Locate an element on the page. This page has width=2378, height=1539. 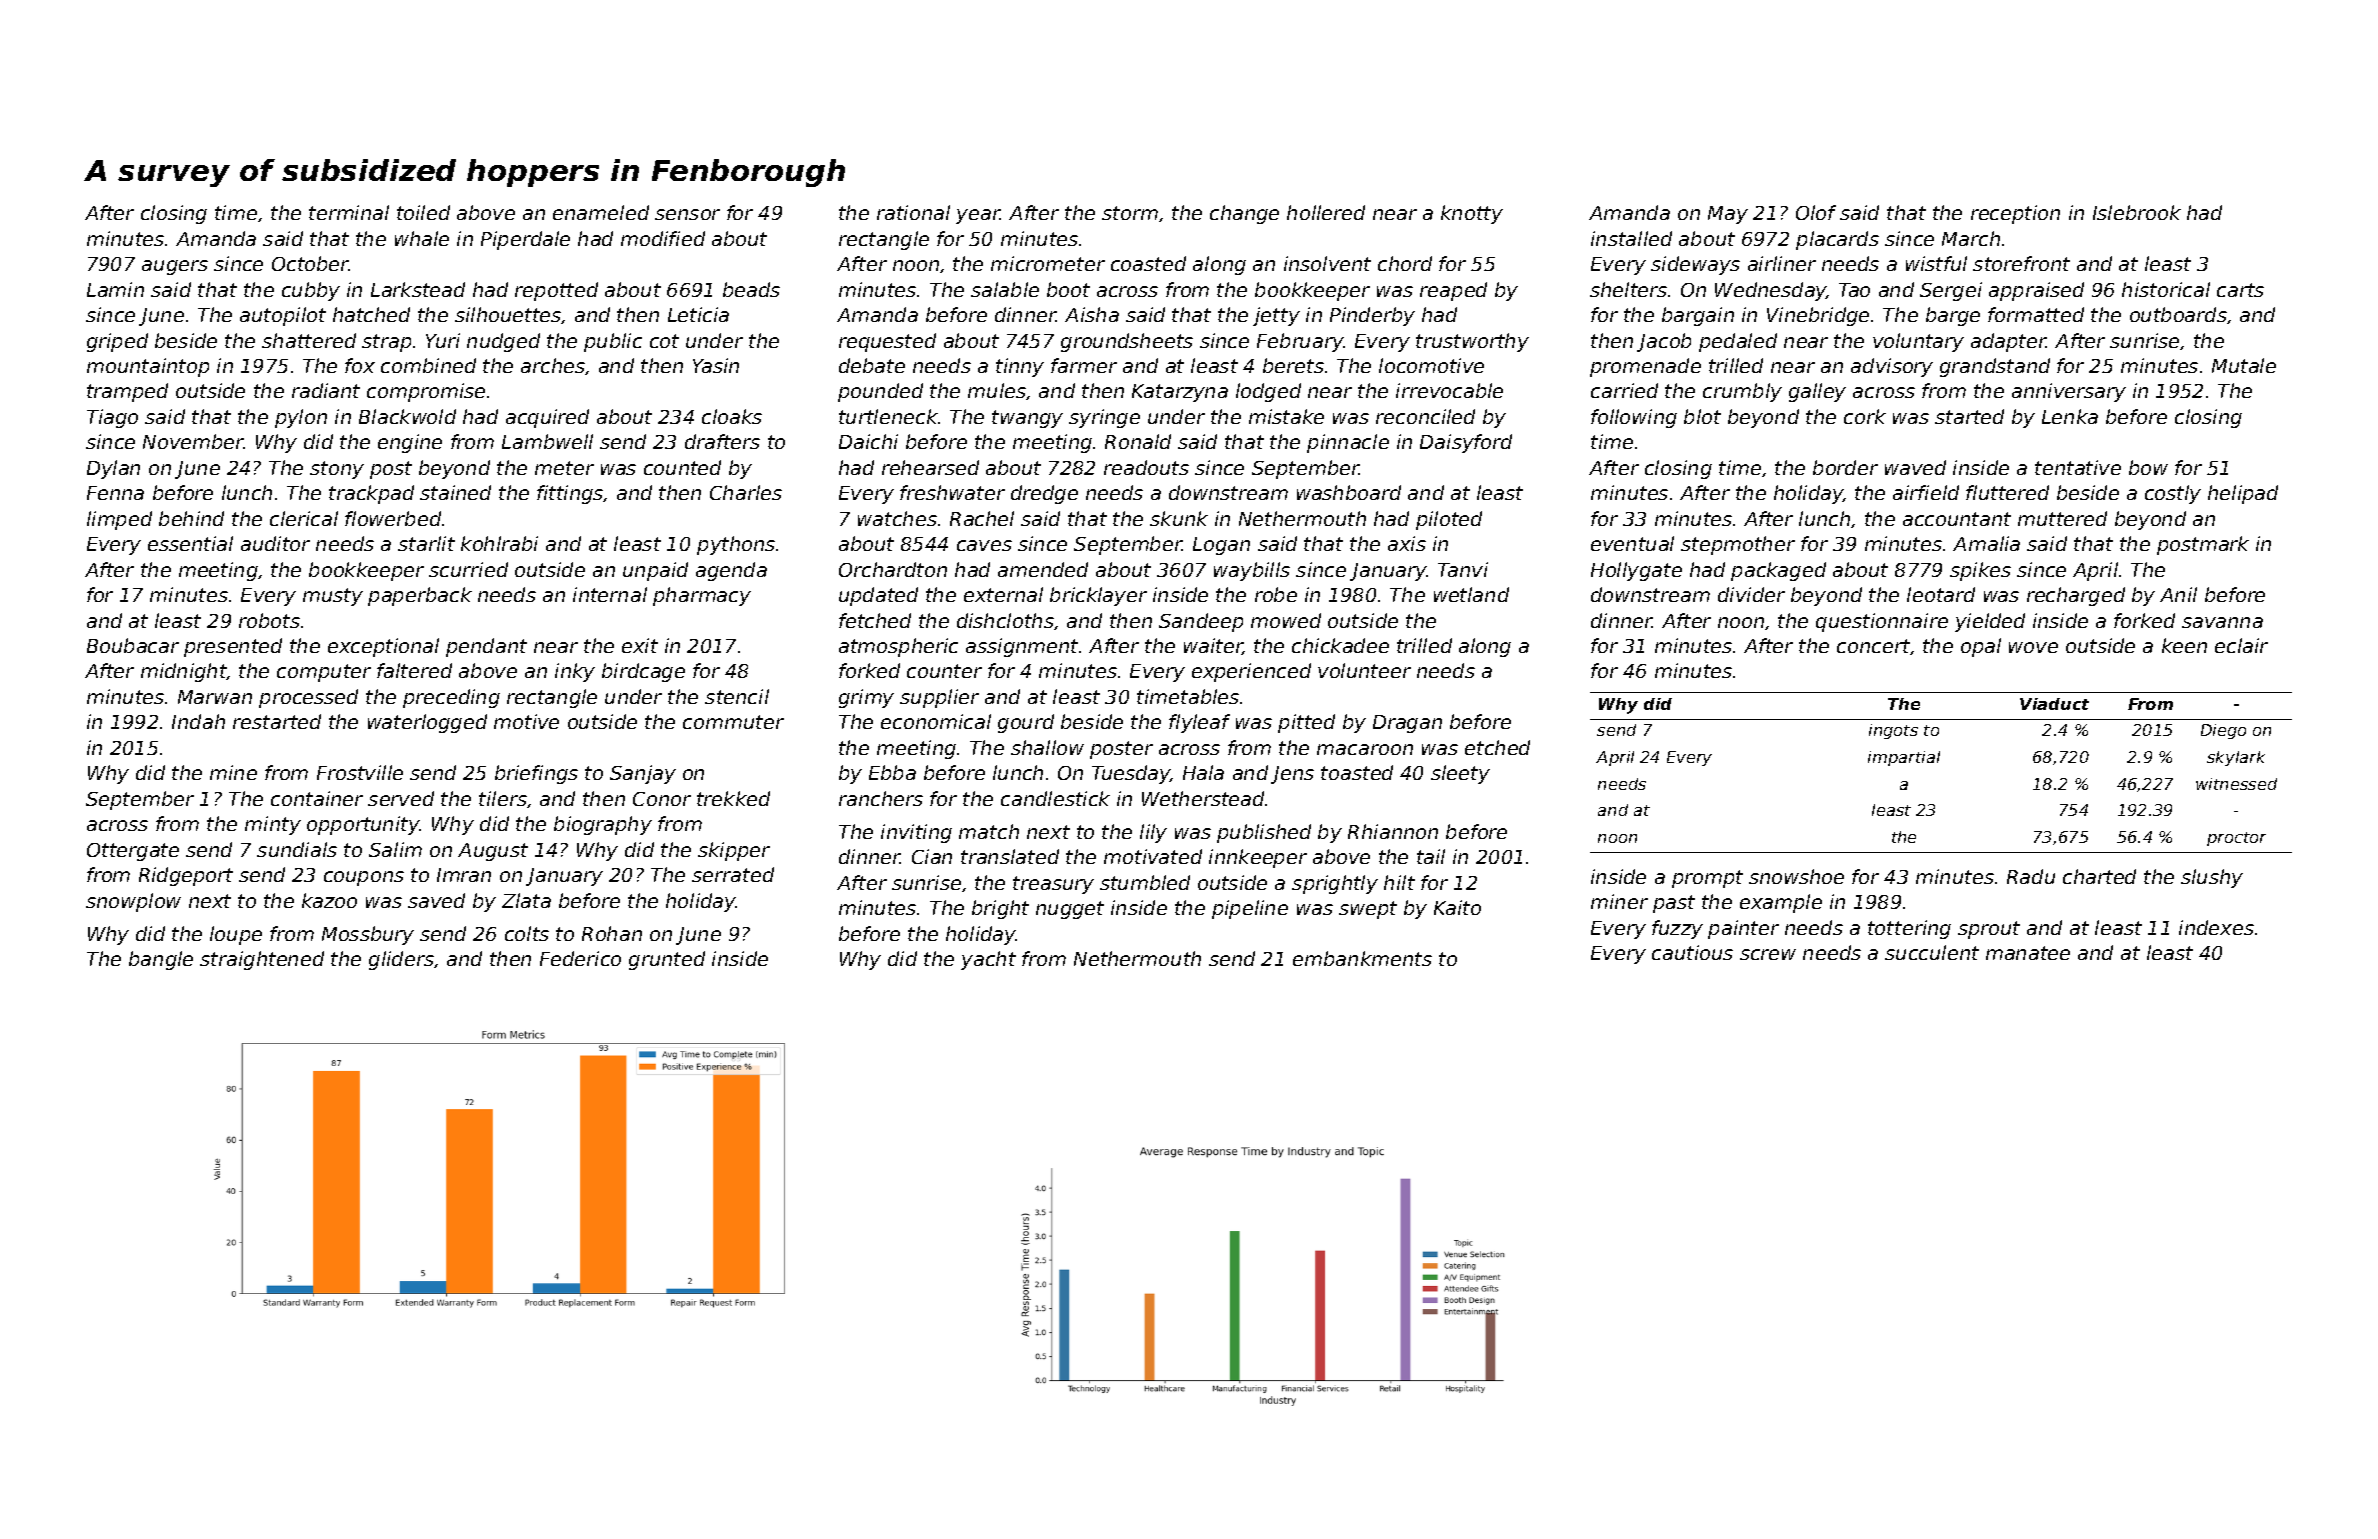
swept is located at coordinates (1368, 910).
